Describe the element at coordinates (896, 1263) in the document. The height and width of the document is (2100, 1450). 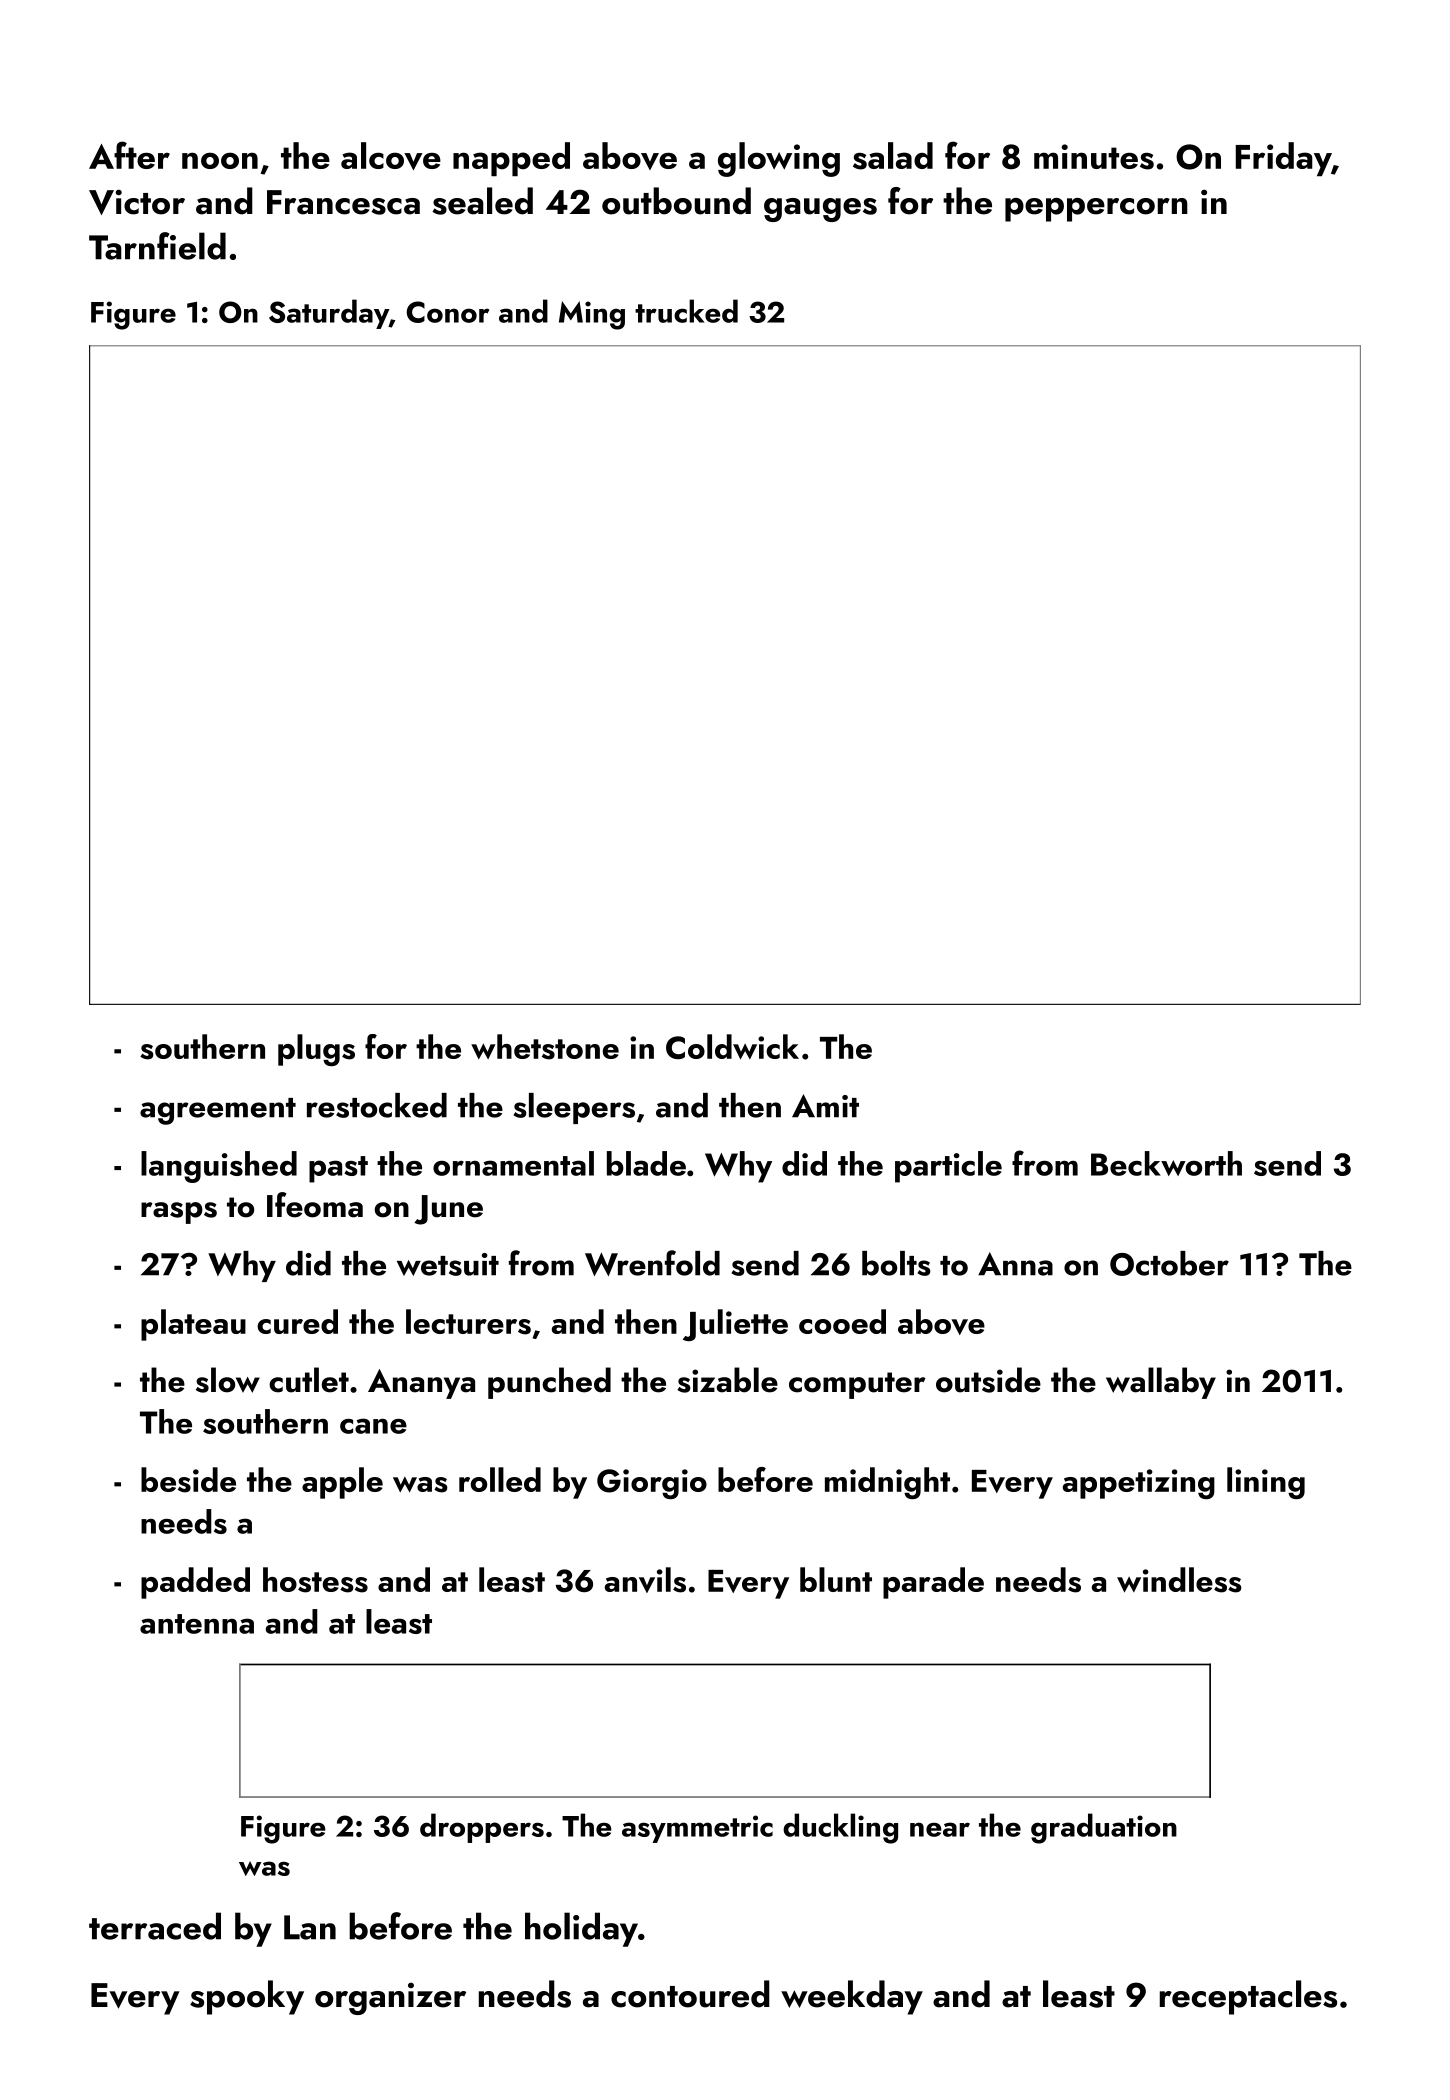
I see `bolts` at that location.
